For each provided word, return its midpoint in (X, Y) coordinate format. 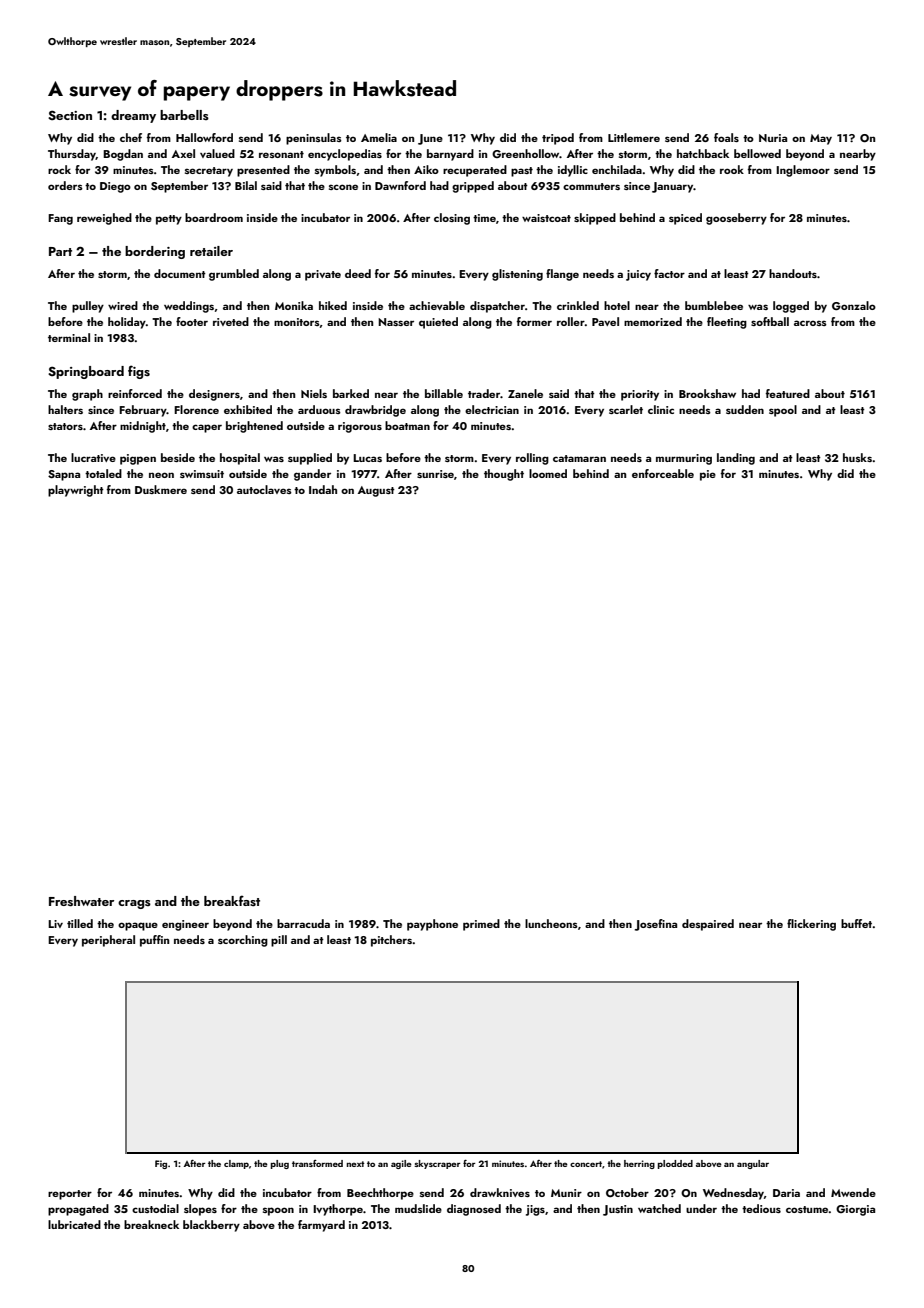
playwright (76, 491)
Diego (115, 187)
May (821, 139)
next (356, 1164)
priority (640, 395)
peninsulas (314, 139)
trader (484, 393)
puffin (154, 941)
